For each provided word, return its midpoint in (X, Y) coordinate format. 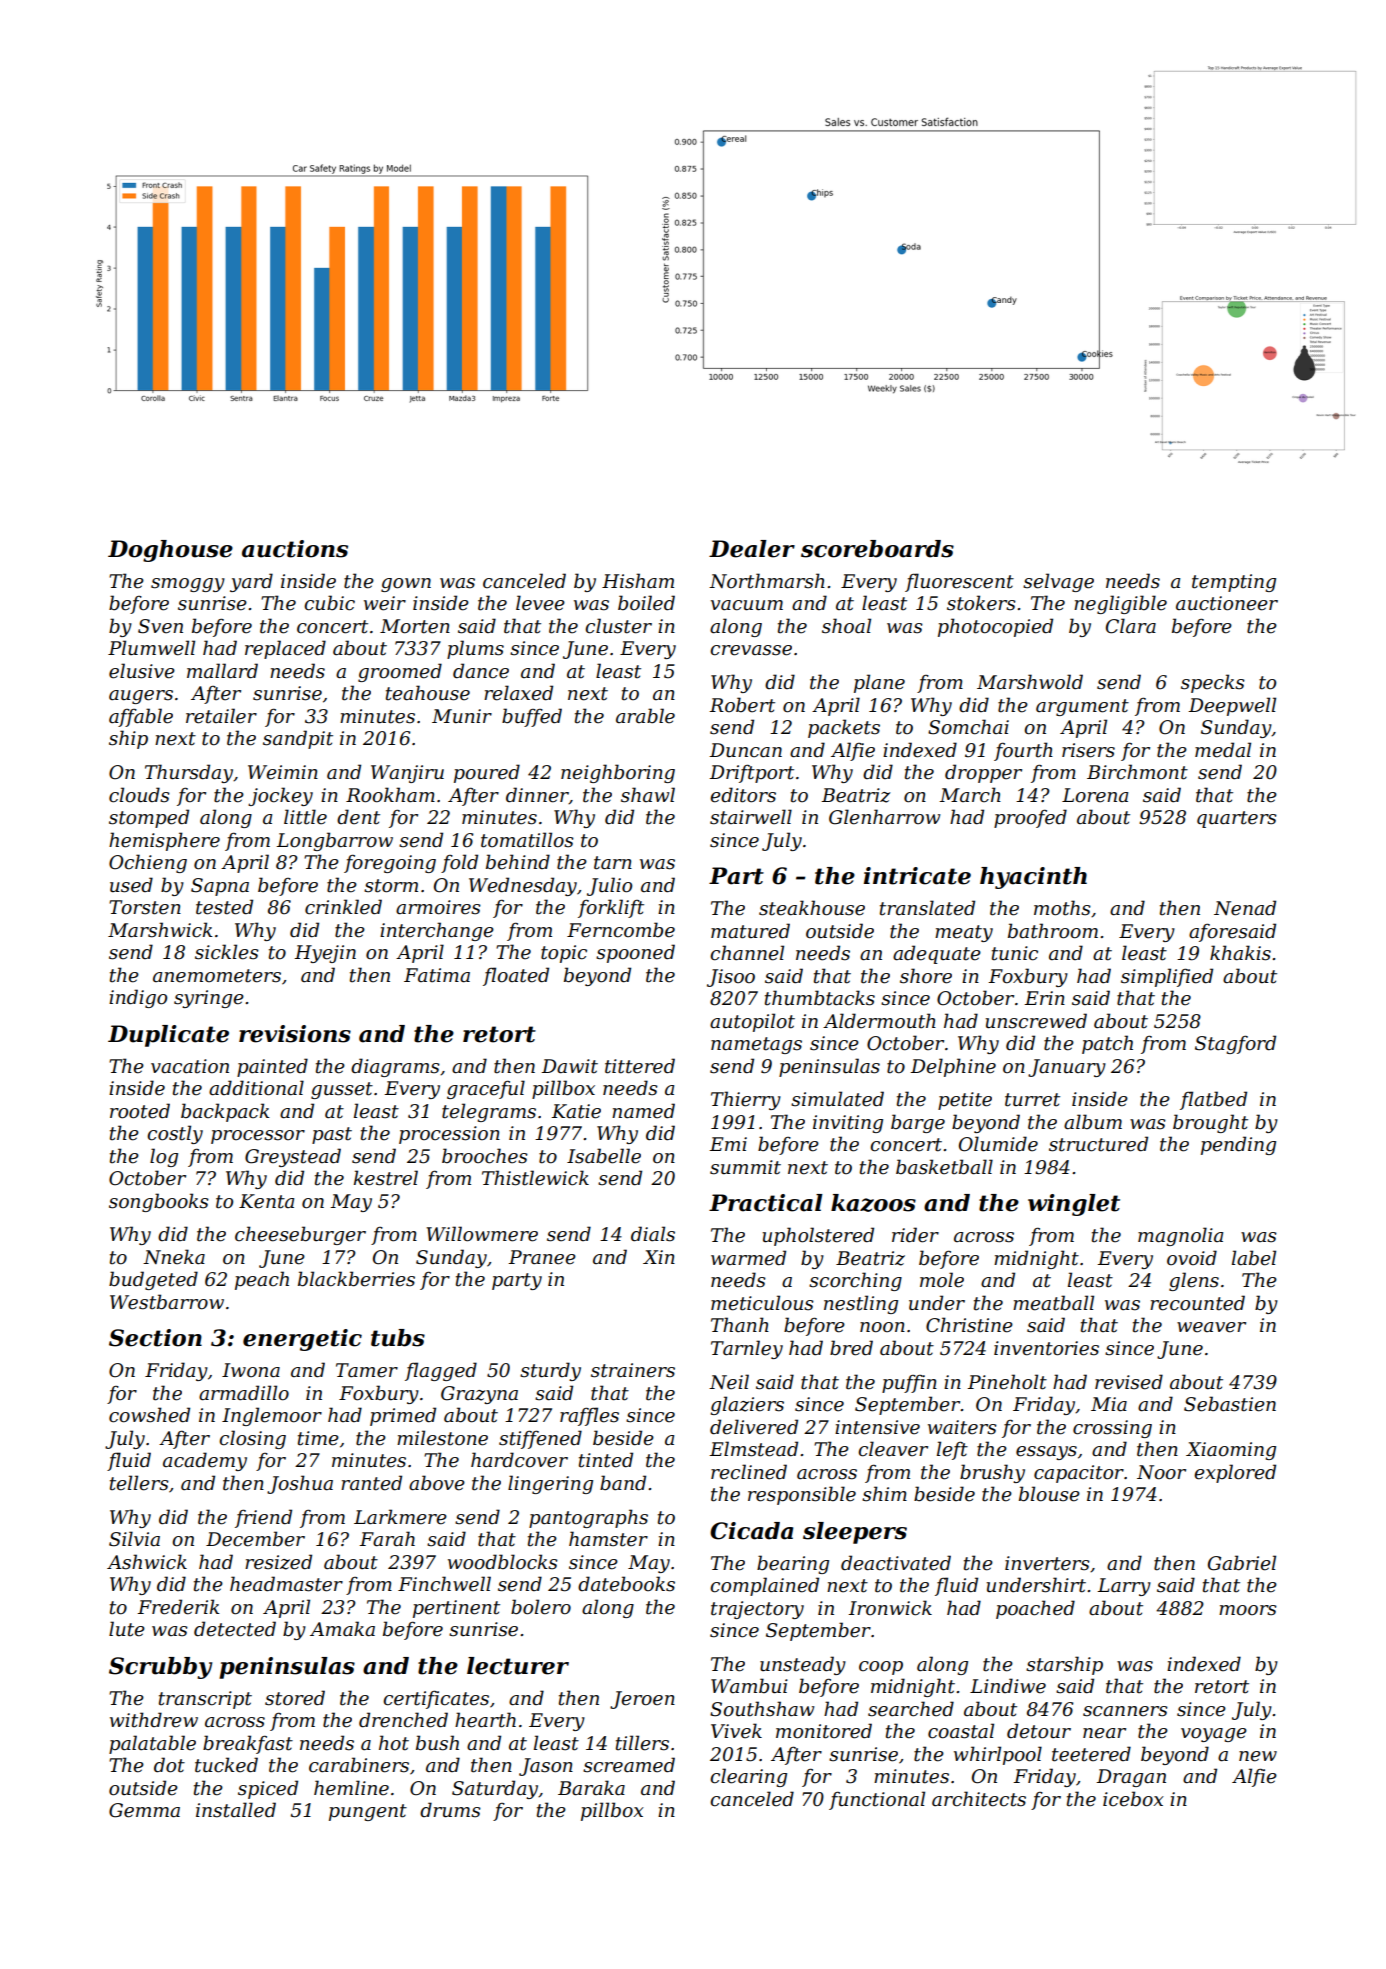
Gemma (144, 1810)
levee (540, 603)
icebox (1133, 1799)
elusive (142, 671)
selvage (1058, 582)
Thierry (746, 1100)
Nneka (174, 1257)
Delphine (953, 1067)
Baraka (591, 1788)
